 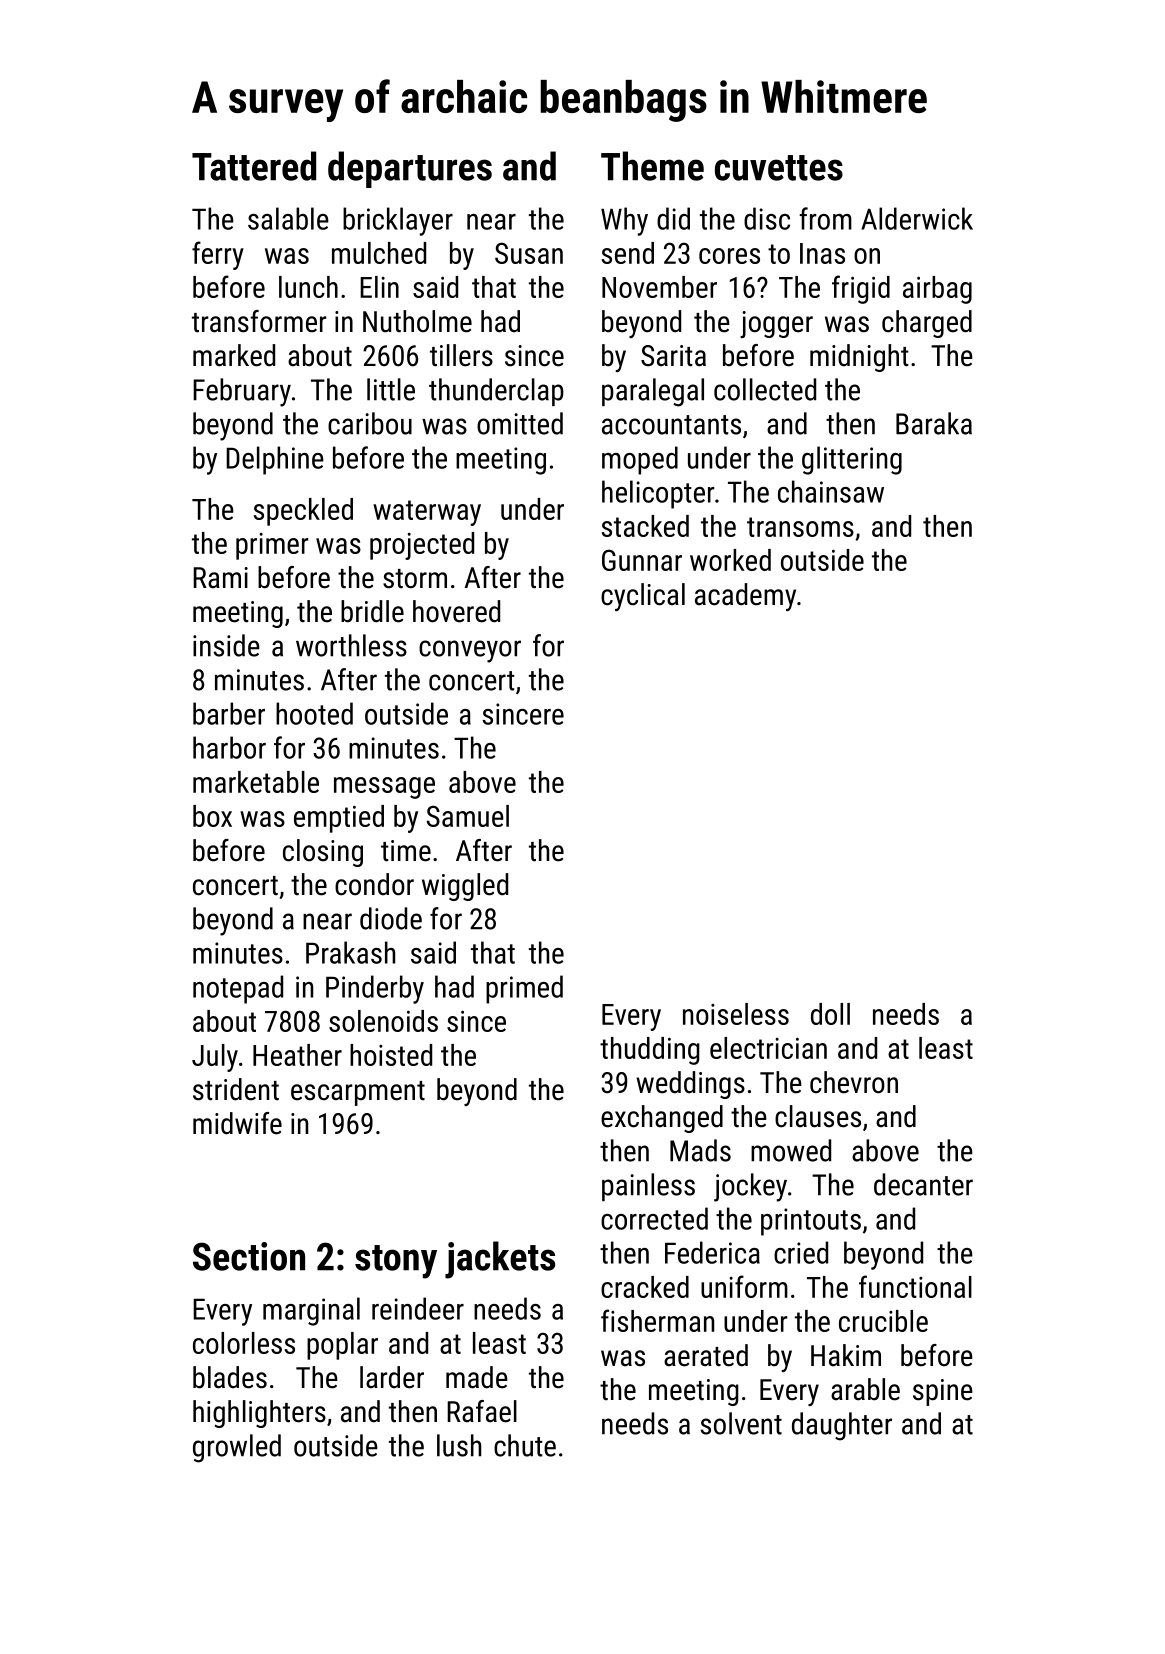 What do you see at coordinates (800, 527) in the image?
I see `transoms` at bounding box center [800, 527].
